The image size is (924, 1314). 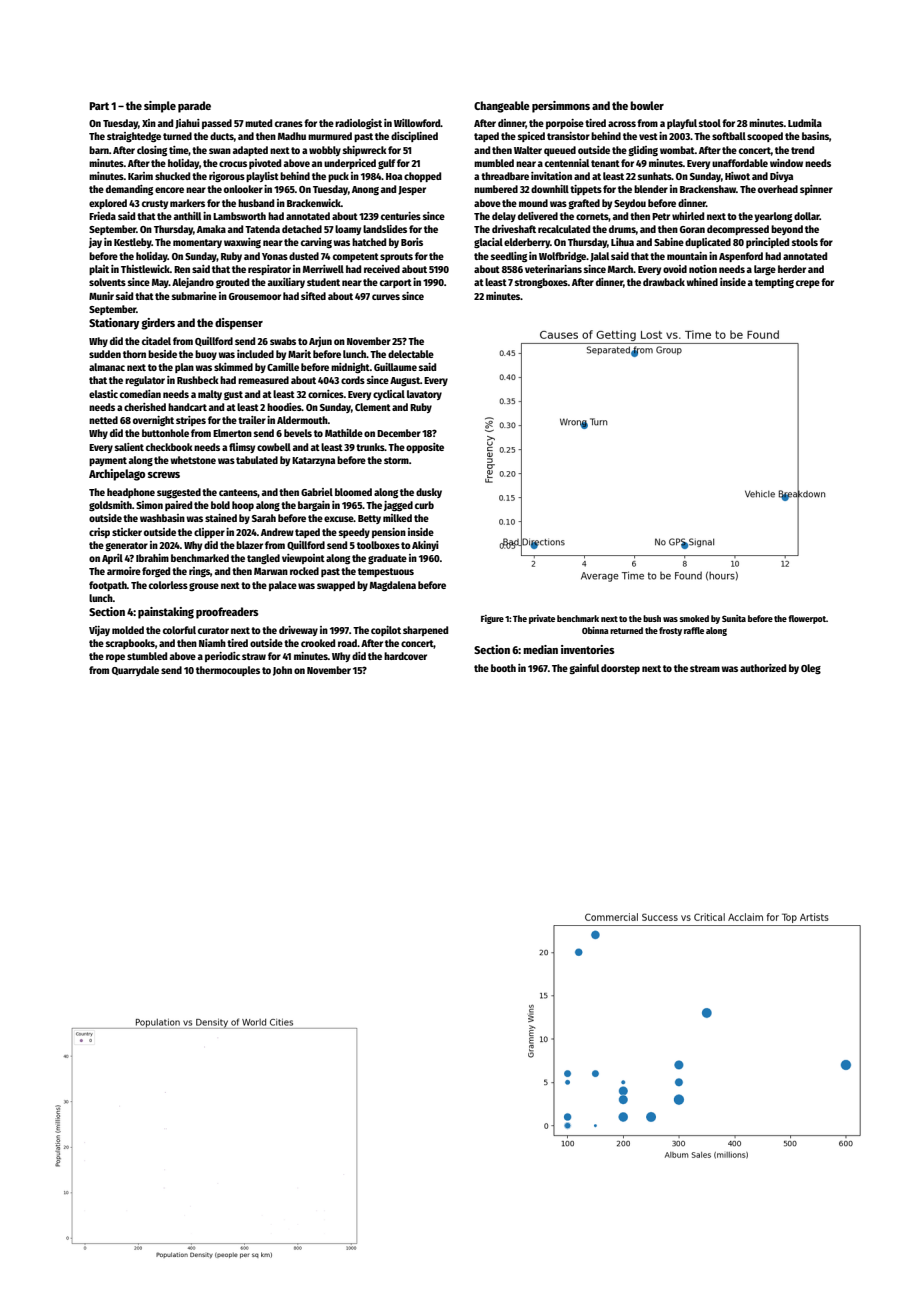 I want to click on drawback, so click(x=664, y=282).
